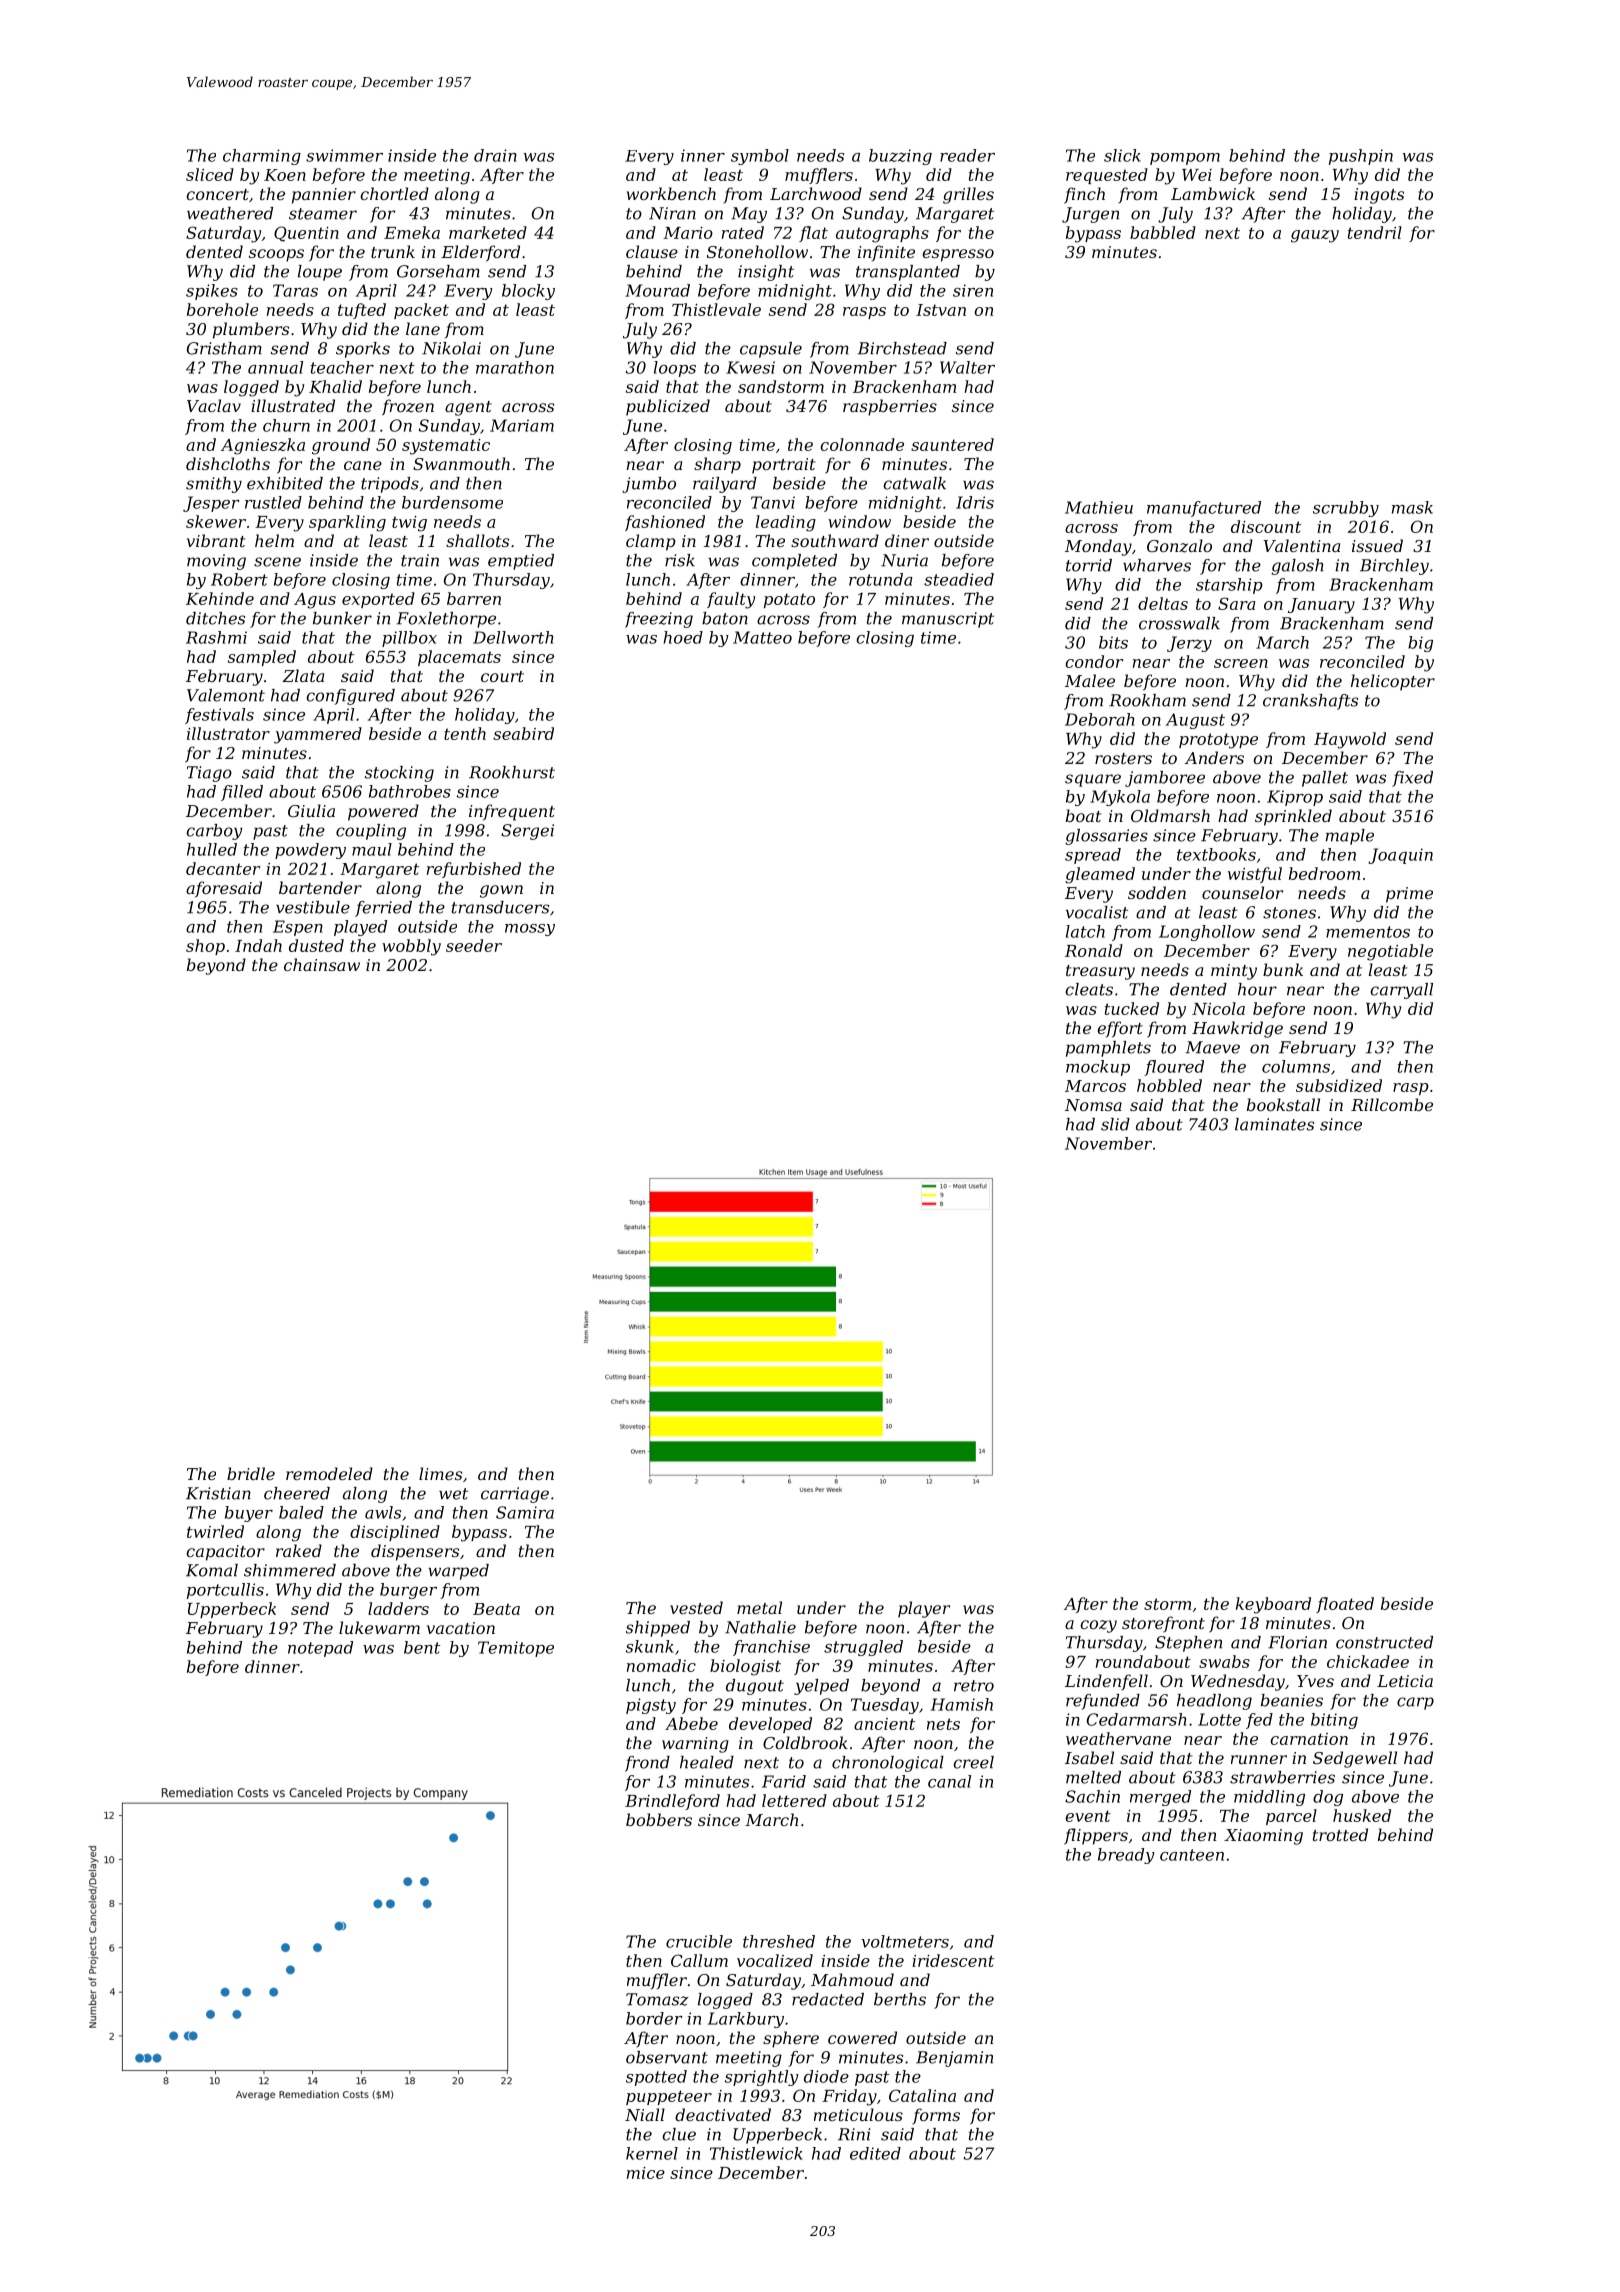  What do you see at coordinates (646, 2173) in the page?
I see `mice` at bounding box center [646, 2173].
